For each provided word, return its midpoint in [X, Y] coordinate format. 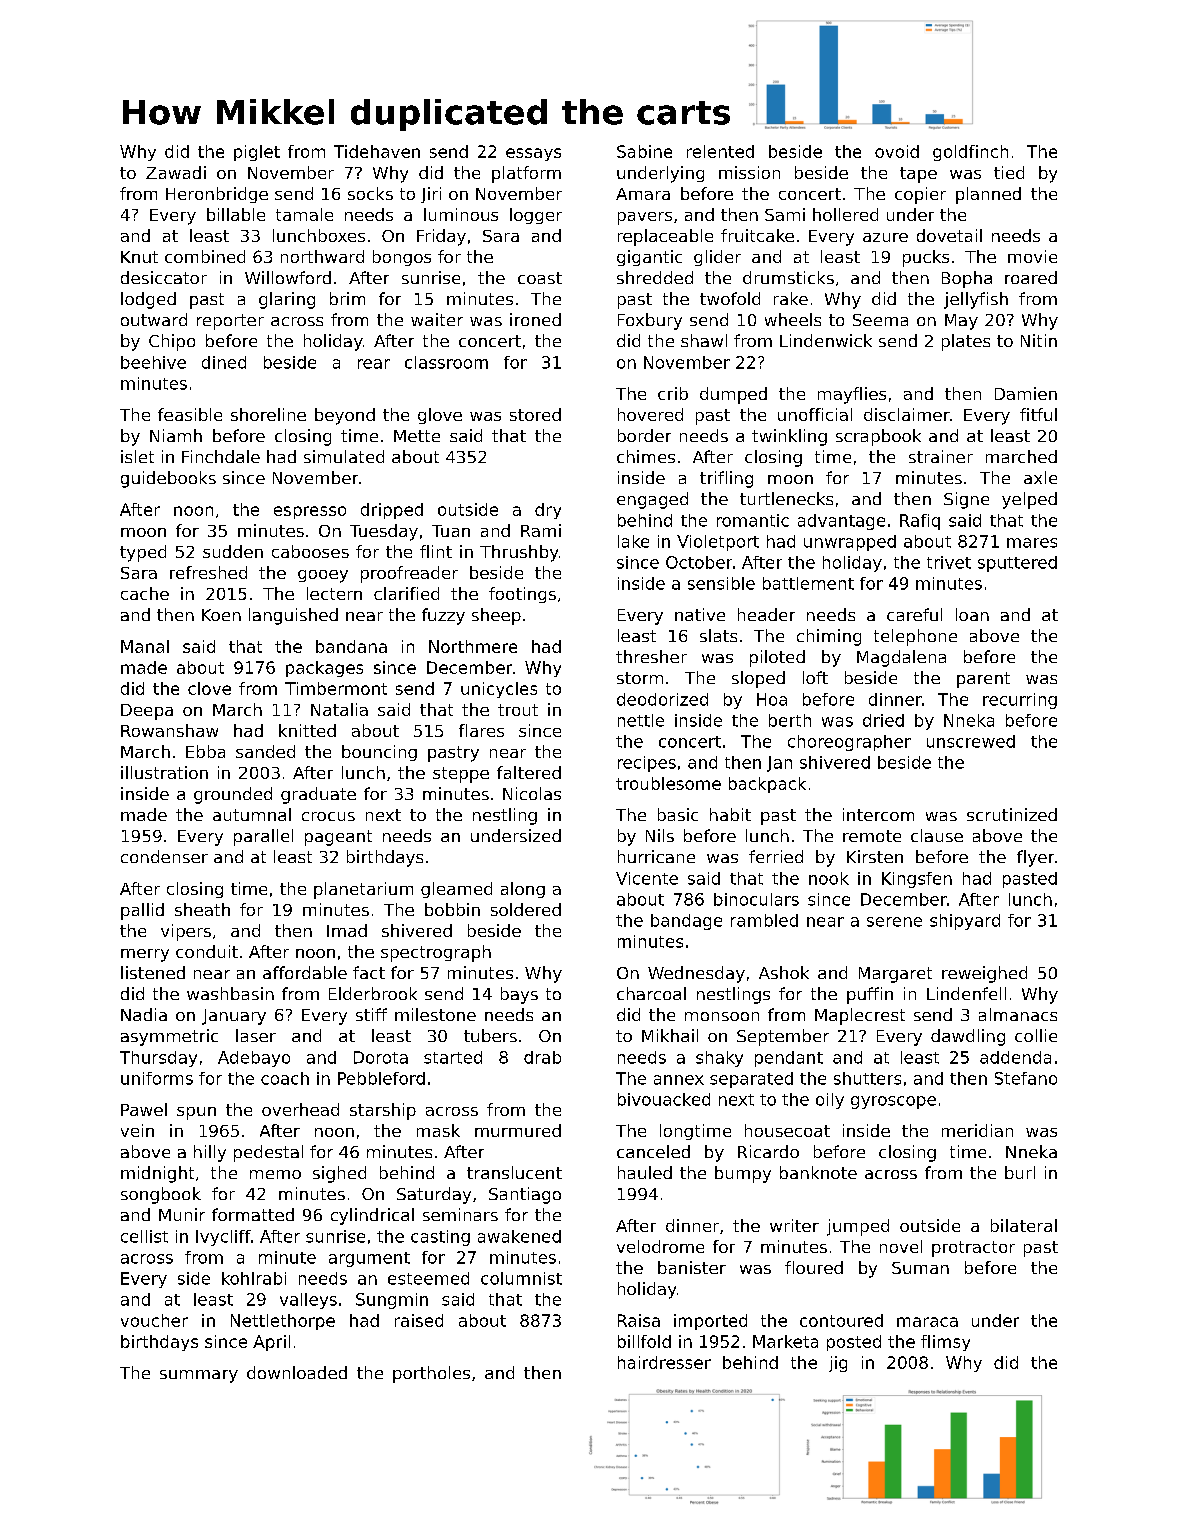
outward [154, 319]
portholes [431, 1374]
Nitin [1039, 340]
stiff [371, 1014]
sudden [233, 551]
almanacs [1018, 1014]
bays [519, 995]
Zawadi [176, 172]
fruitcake [757, 235]
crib [673, 393]
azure [885, 237]
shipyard [965, 922]
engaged [652, 500]
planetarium [363, 890]
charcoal [651, 993]
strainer [941, 456]
